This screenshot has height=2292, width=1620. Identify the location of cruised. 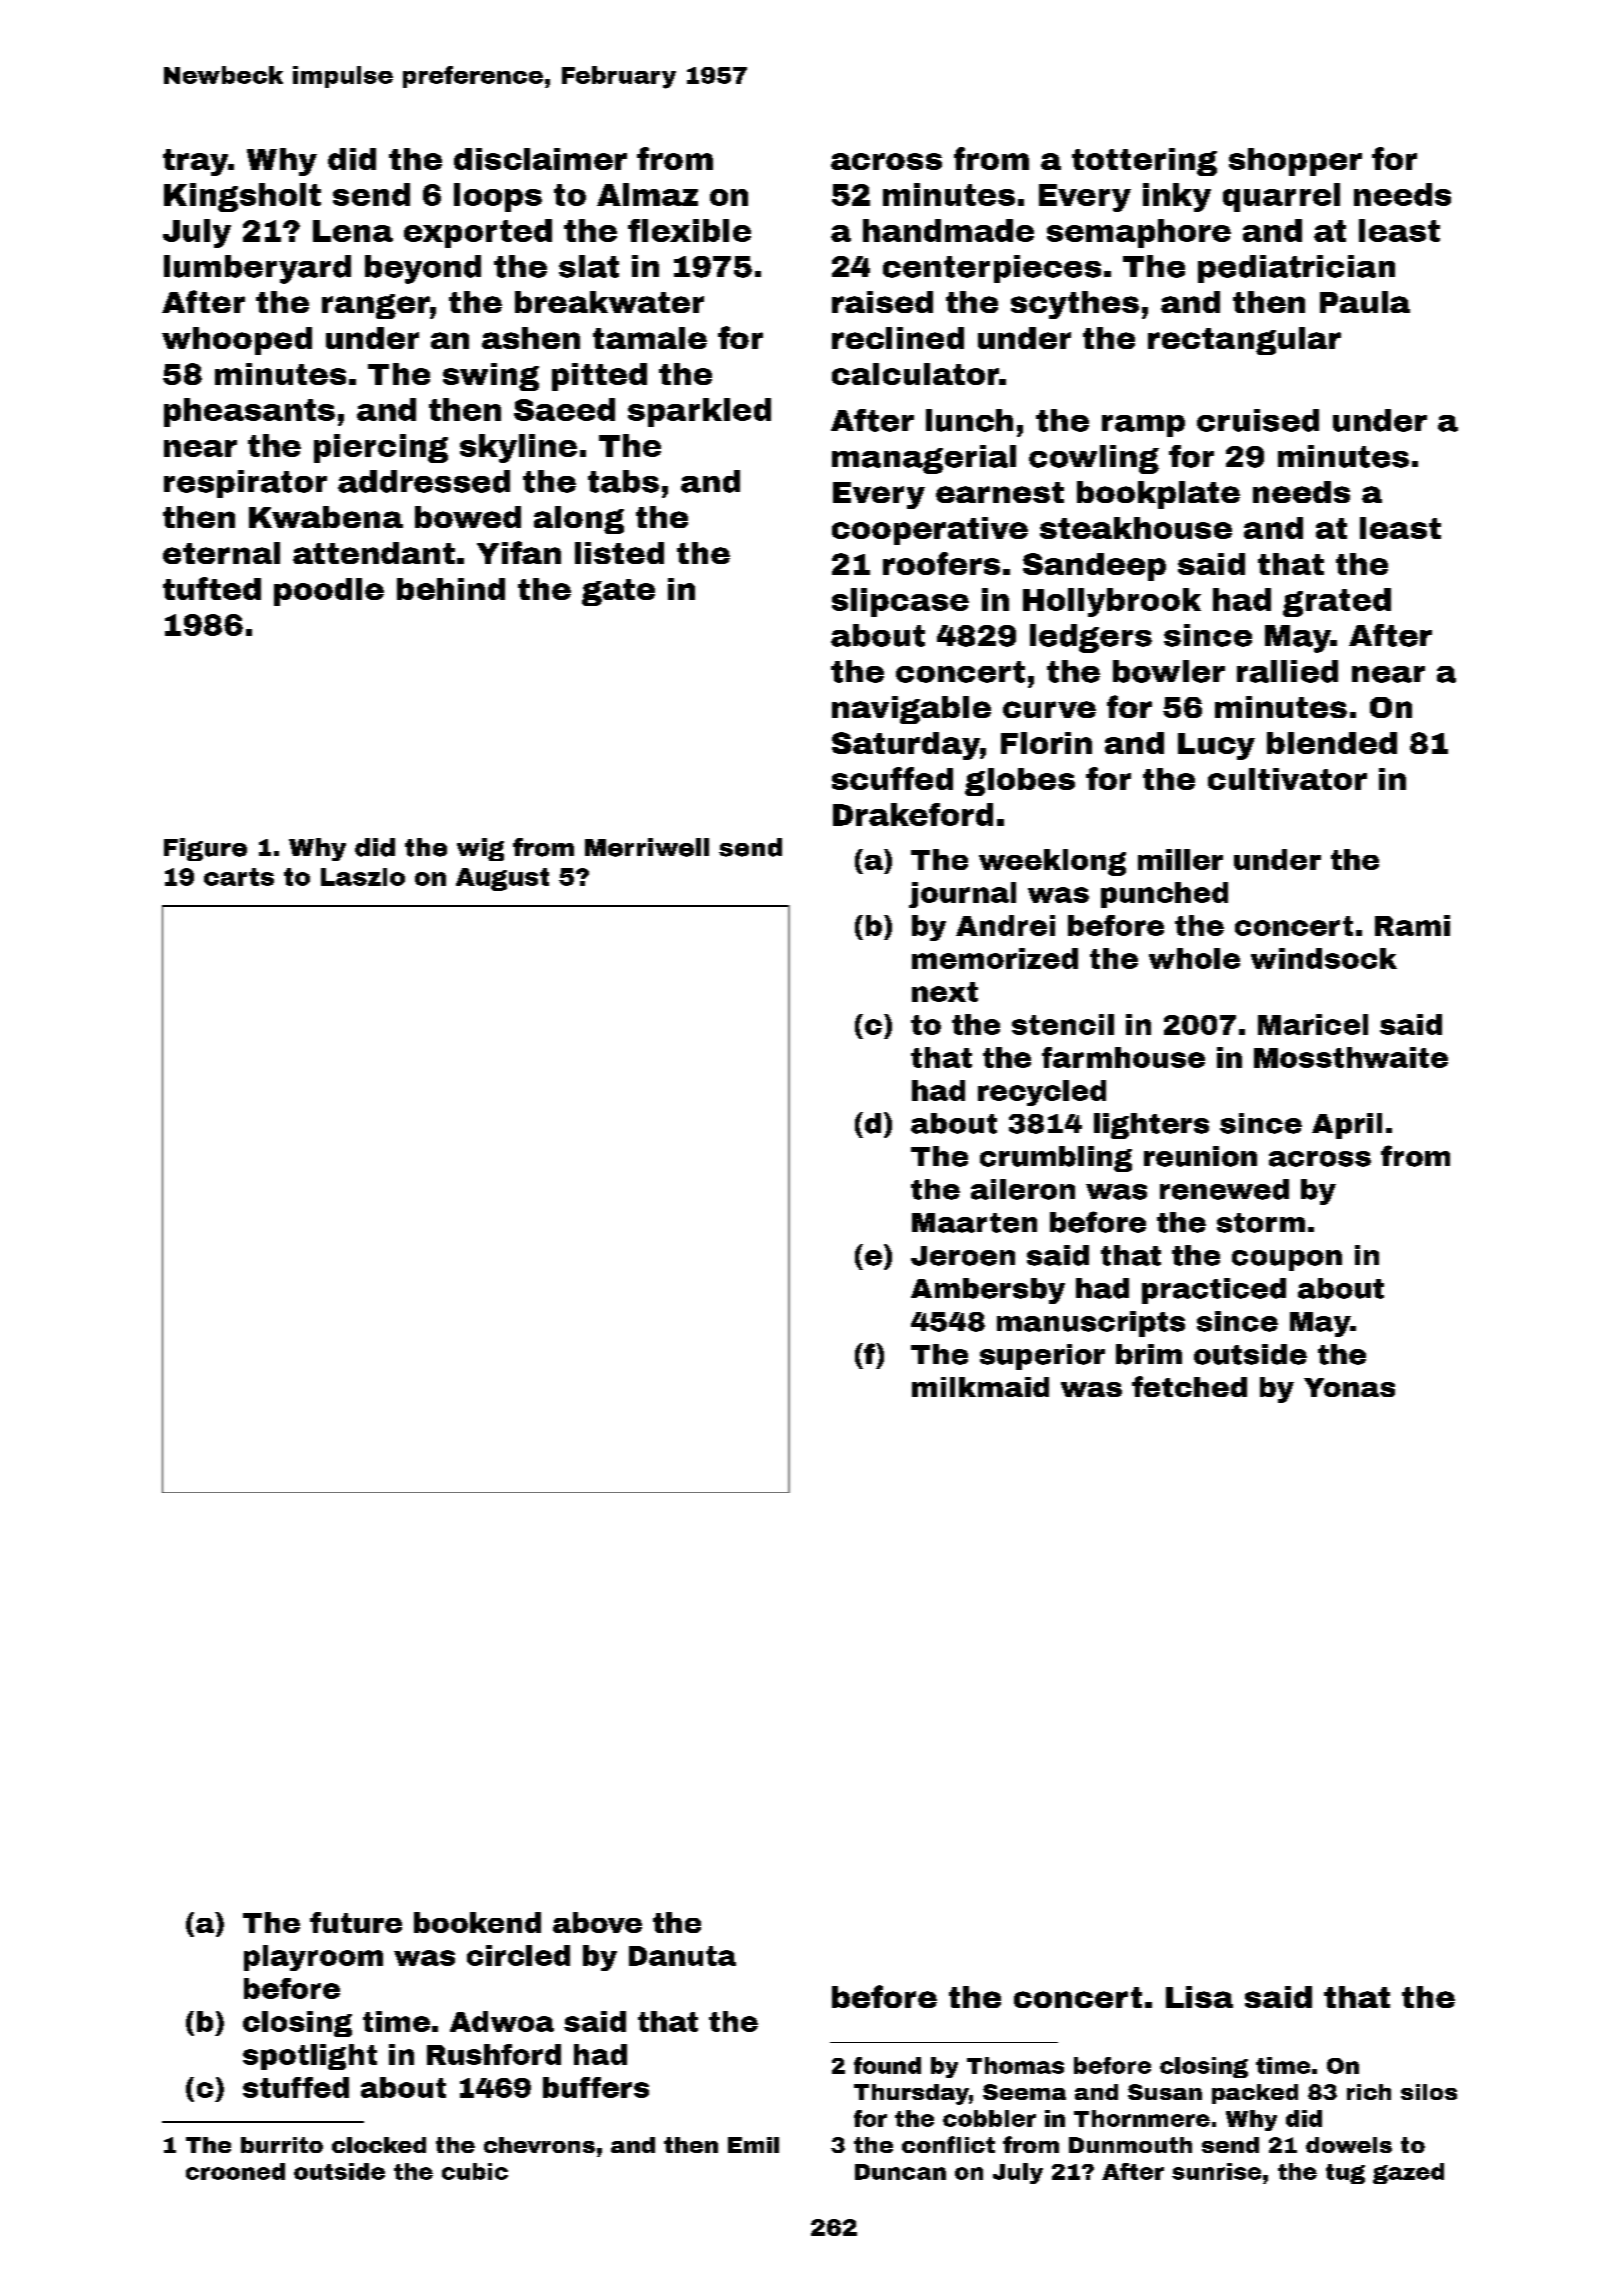
(1258, 420).
